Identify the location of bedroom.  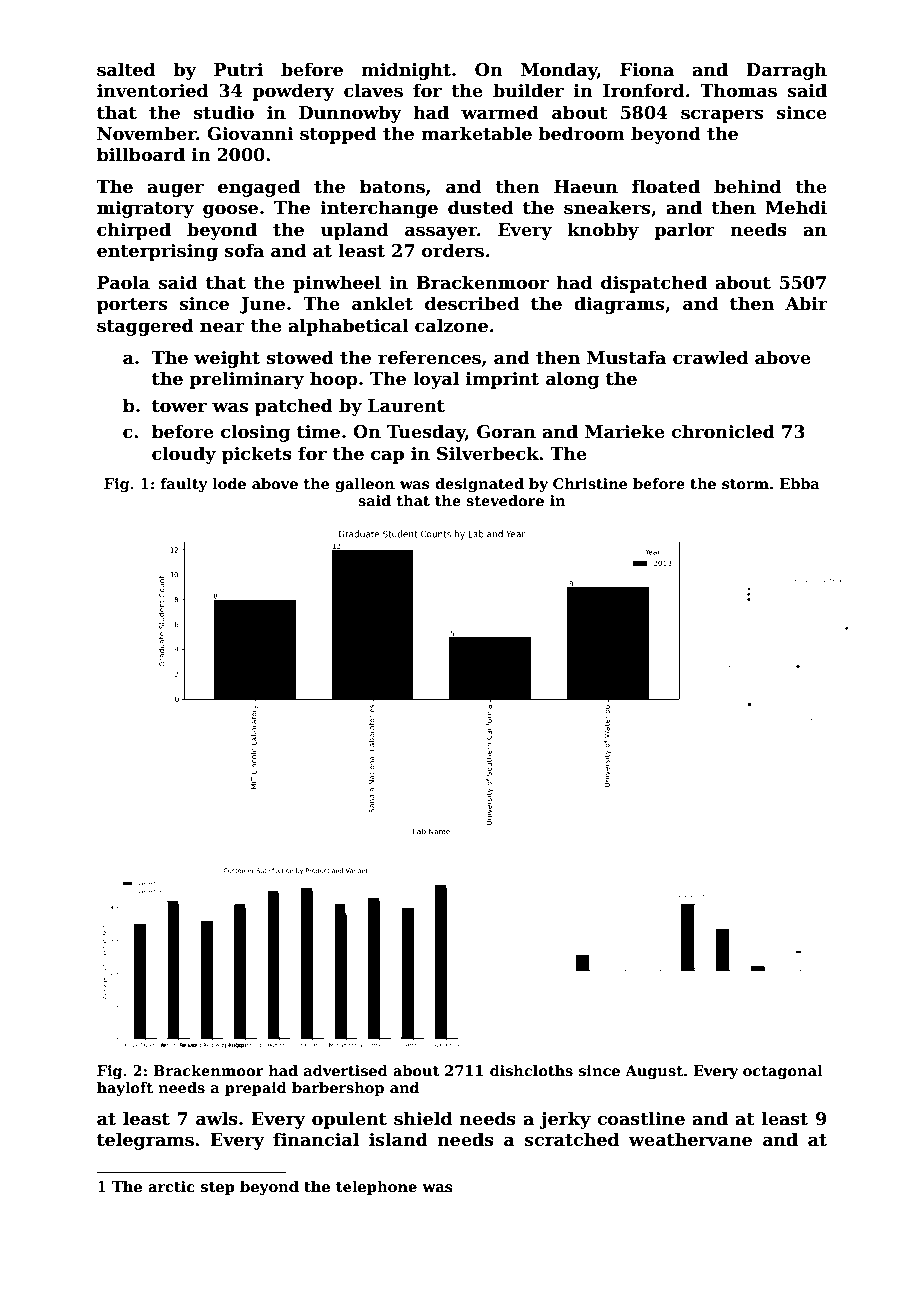
(581, 133).
